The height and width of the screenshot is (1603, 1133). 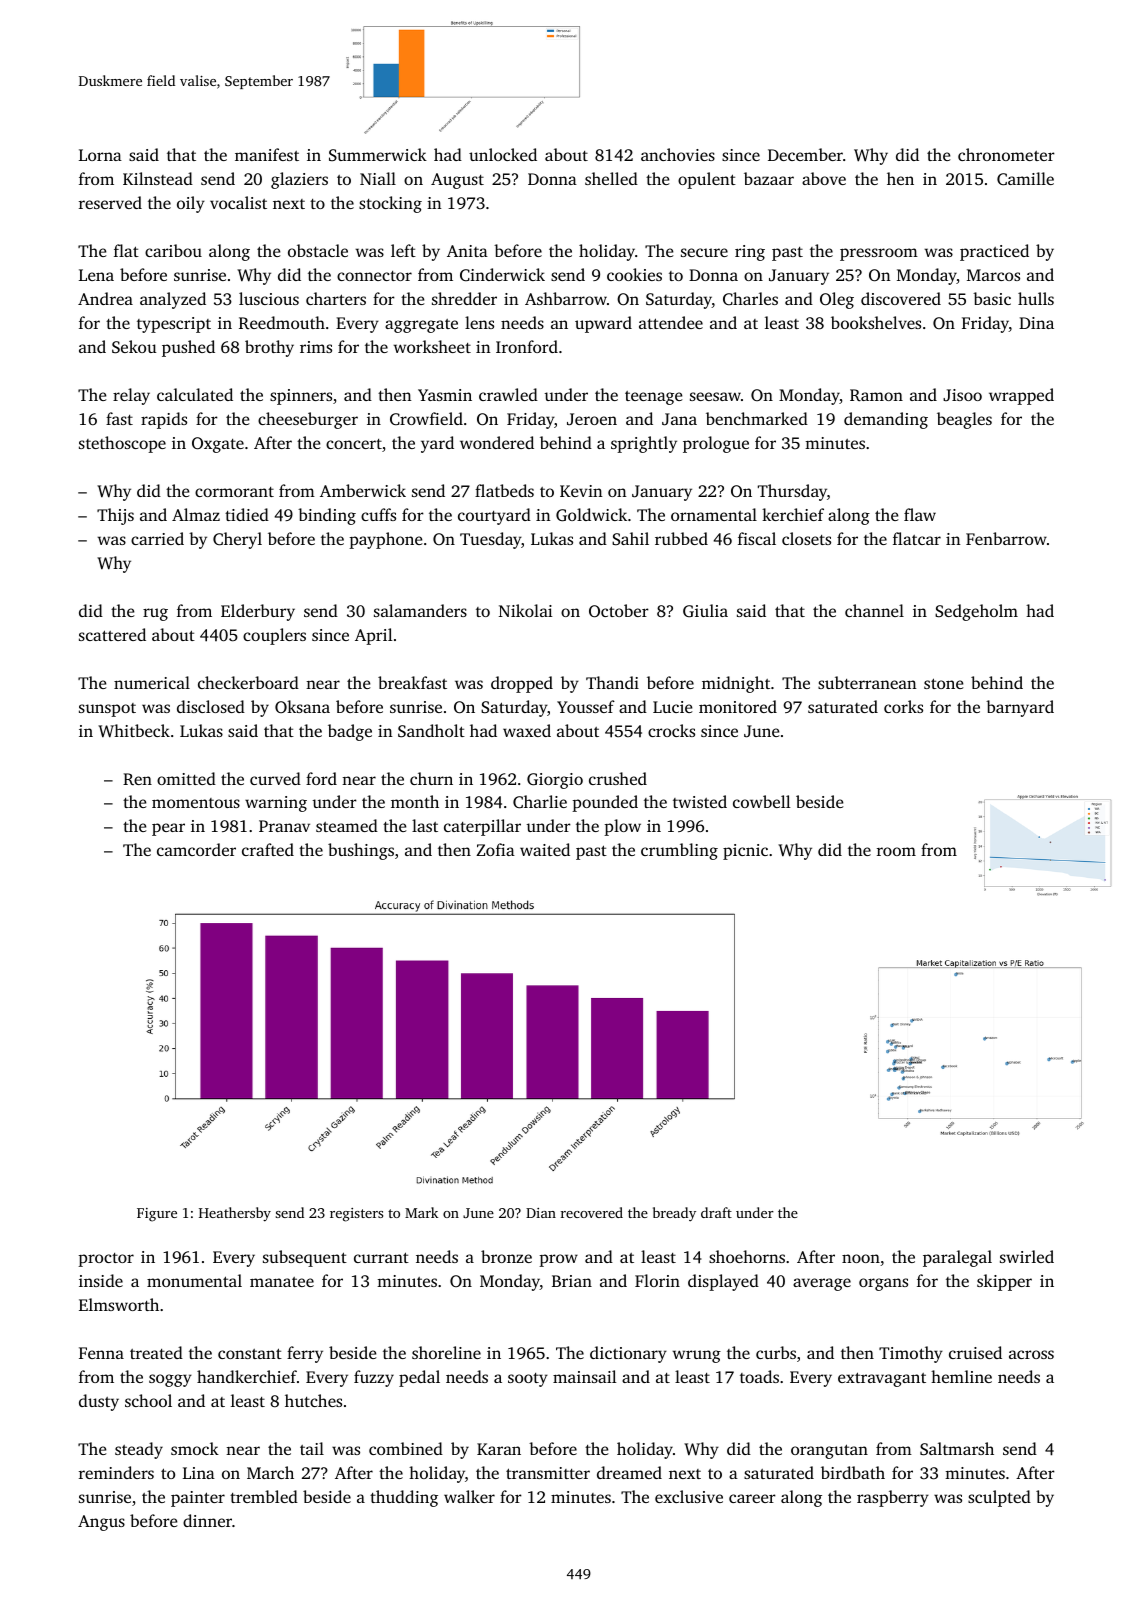 What do you see at coordinates (207, 1520) in the screenshot?
I see `dinner` at bounding box center [207, 1520].
